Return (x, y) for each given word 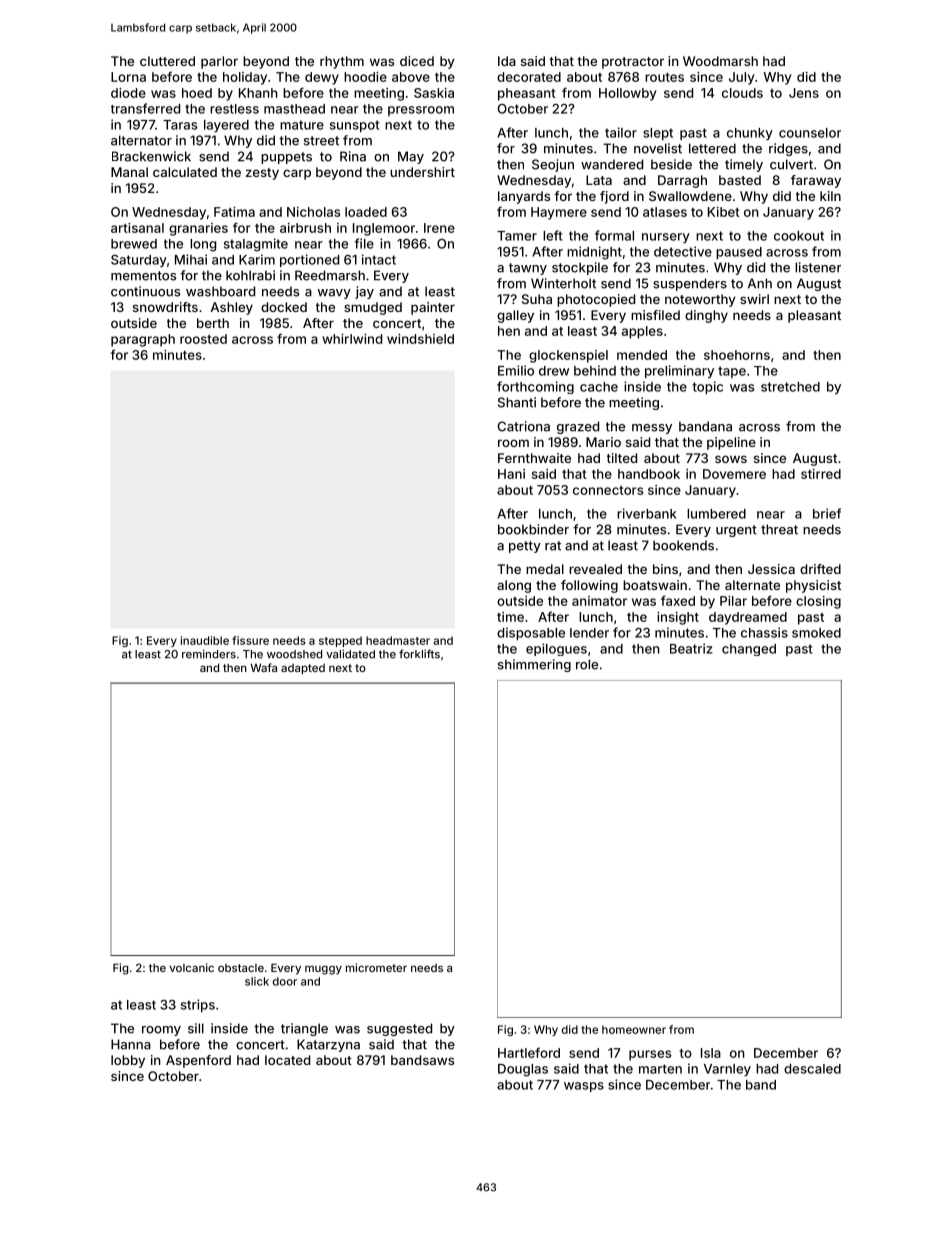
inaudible (205, 640)
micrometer (376, 967)
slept (658, 134)
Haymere (559, 213)
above (411, 77)
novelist (658, 148)
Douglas (523, 1070)
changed (749, 650)
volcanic (192, 967)
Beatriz (691, 648)
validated (350, 654)
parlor (219, 62)
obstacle (241, 968)
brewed (134, 244)
